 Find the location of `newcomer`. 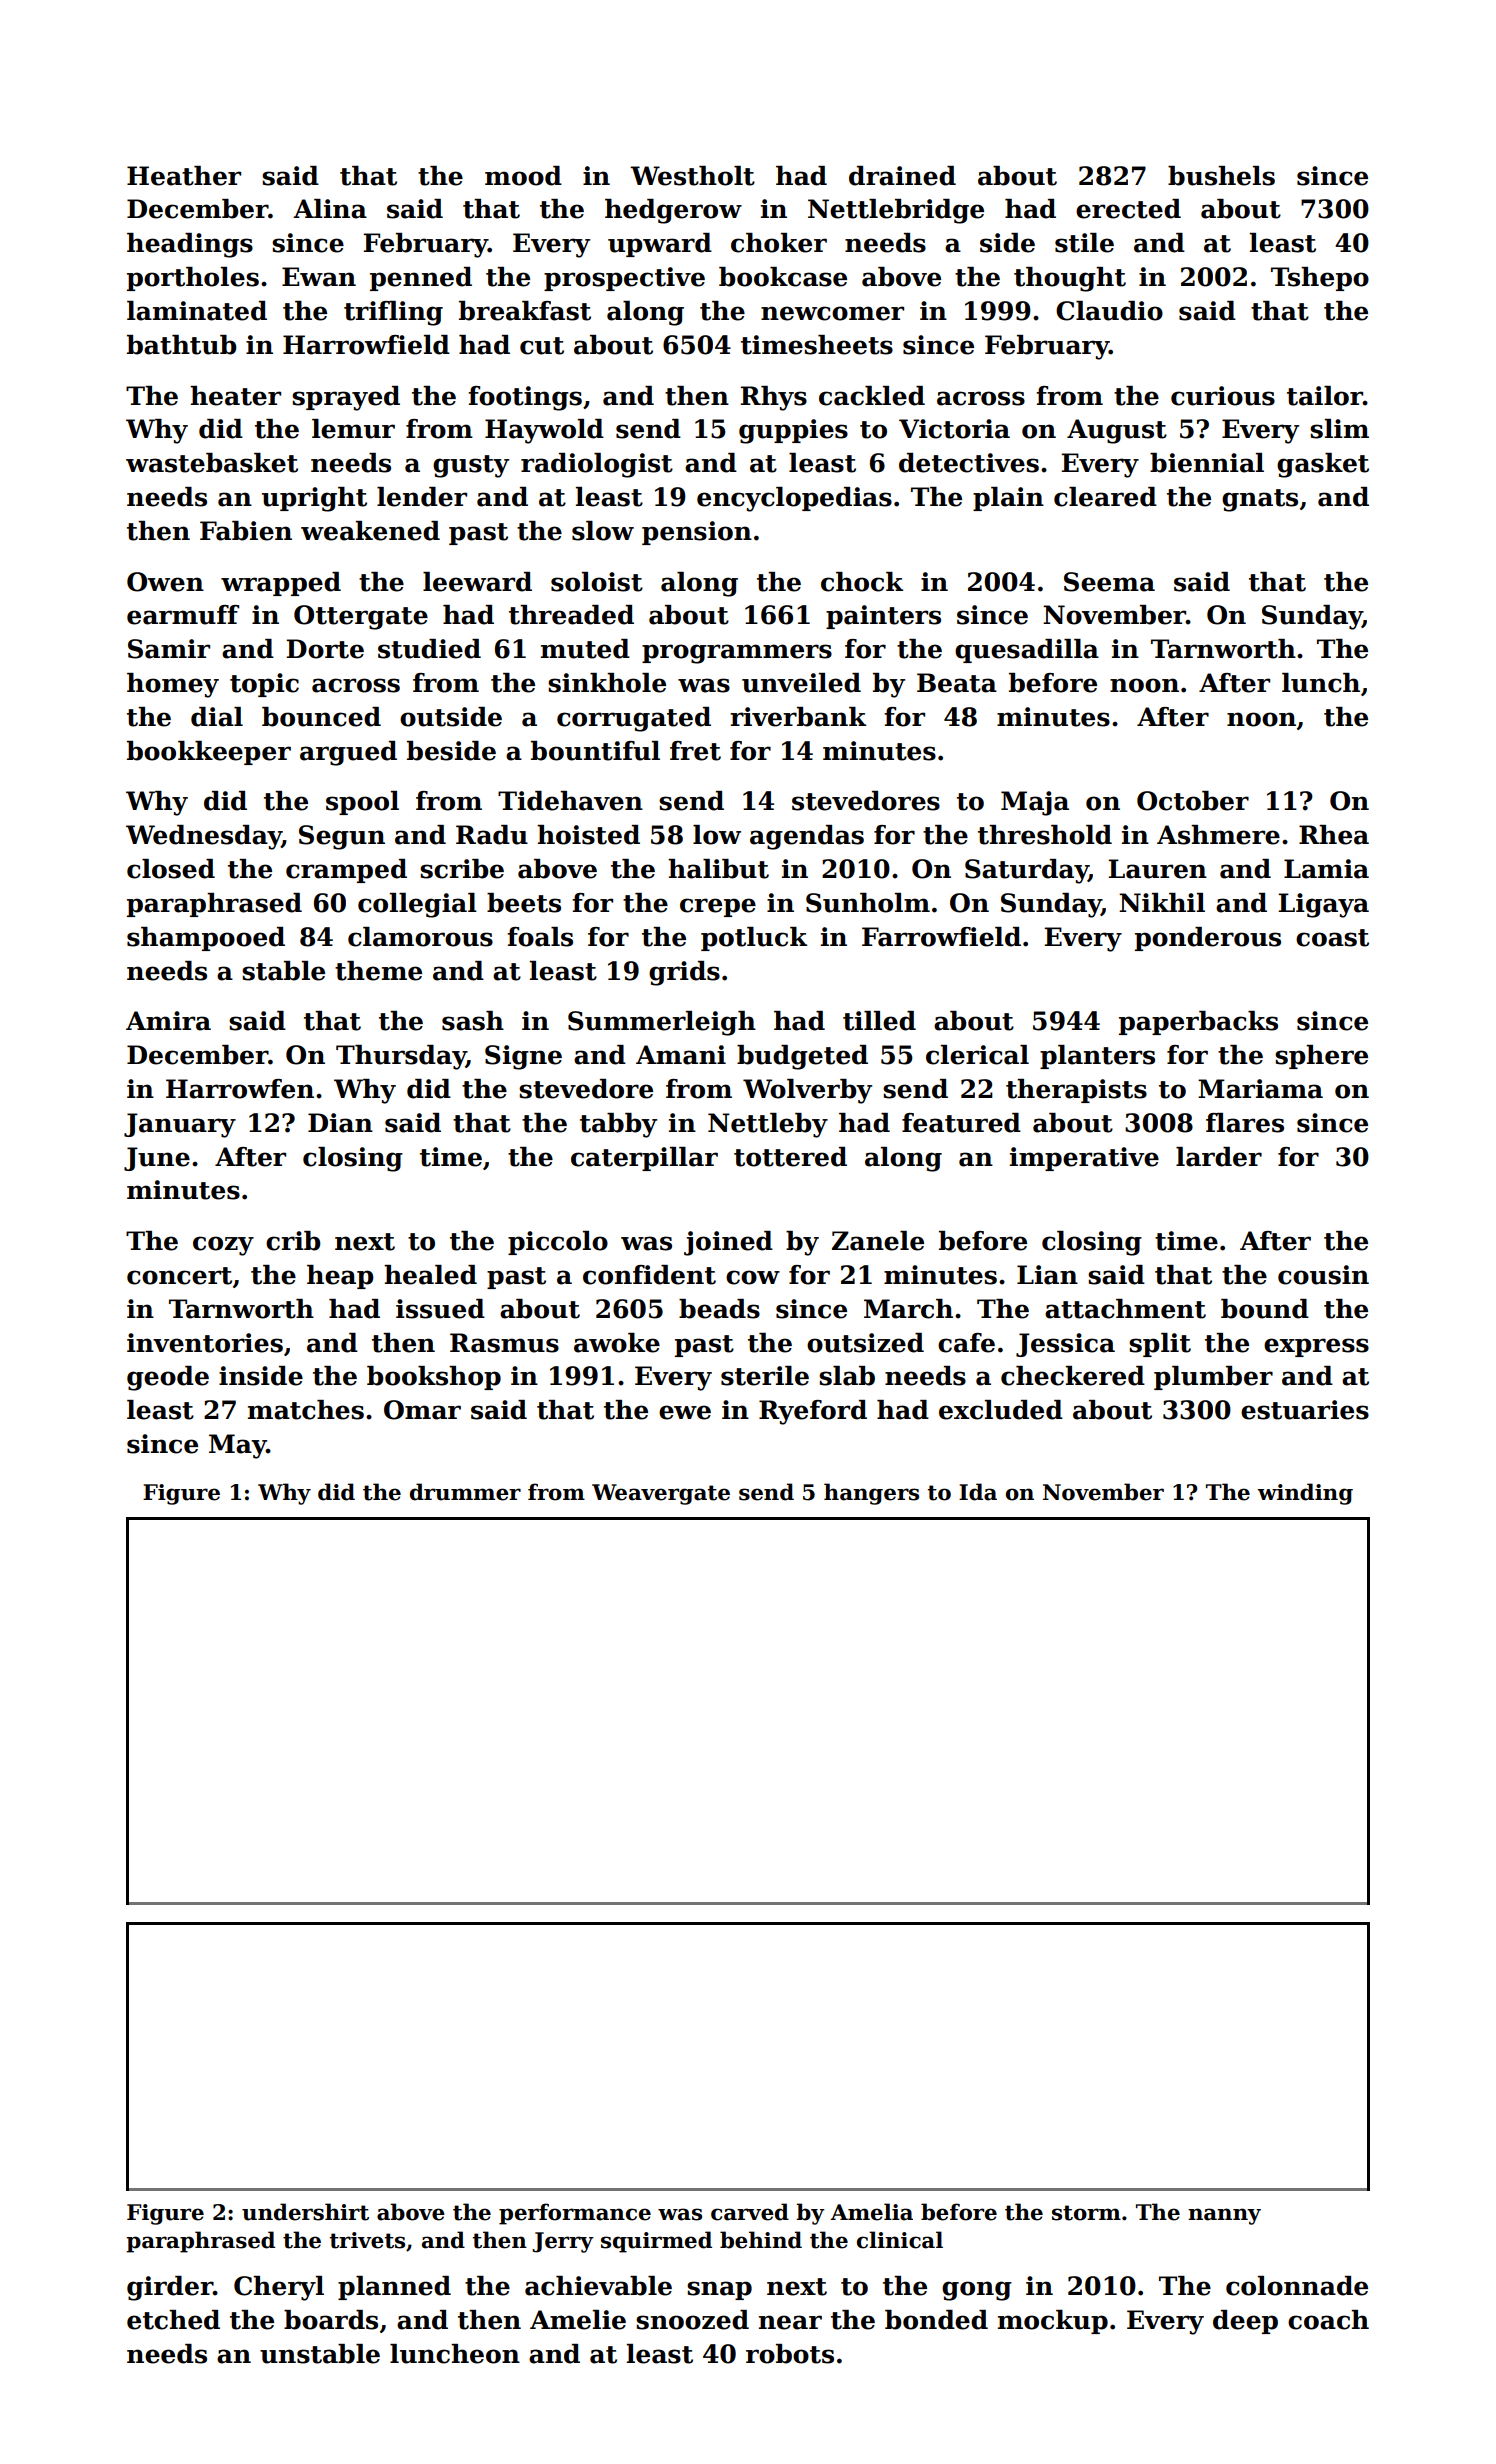

newcomer is located at coordinates (832, 313).
